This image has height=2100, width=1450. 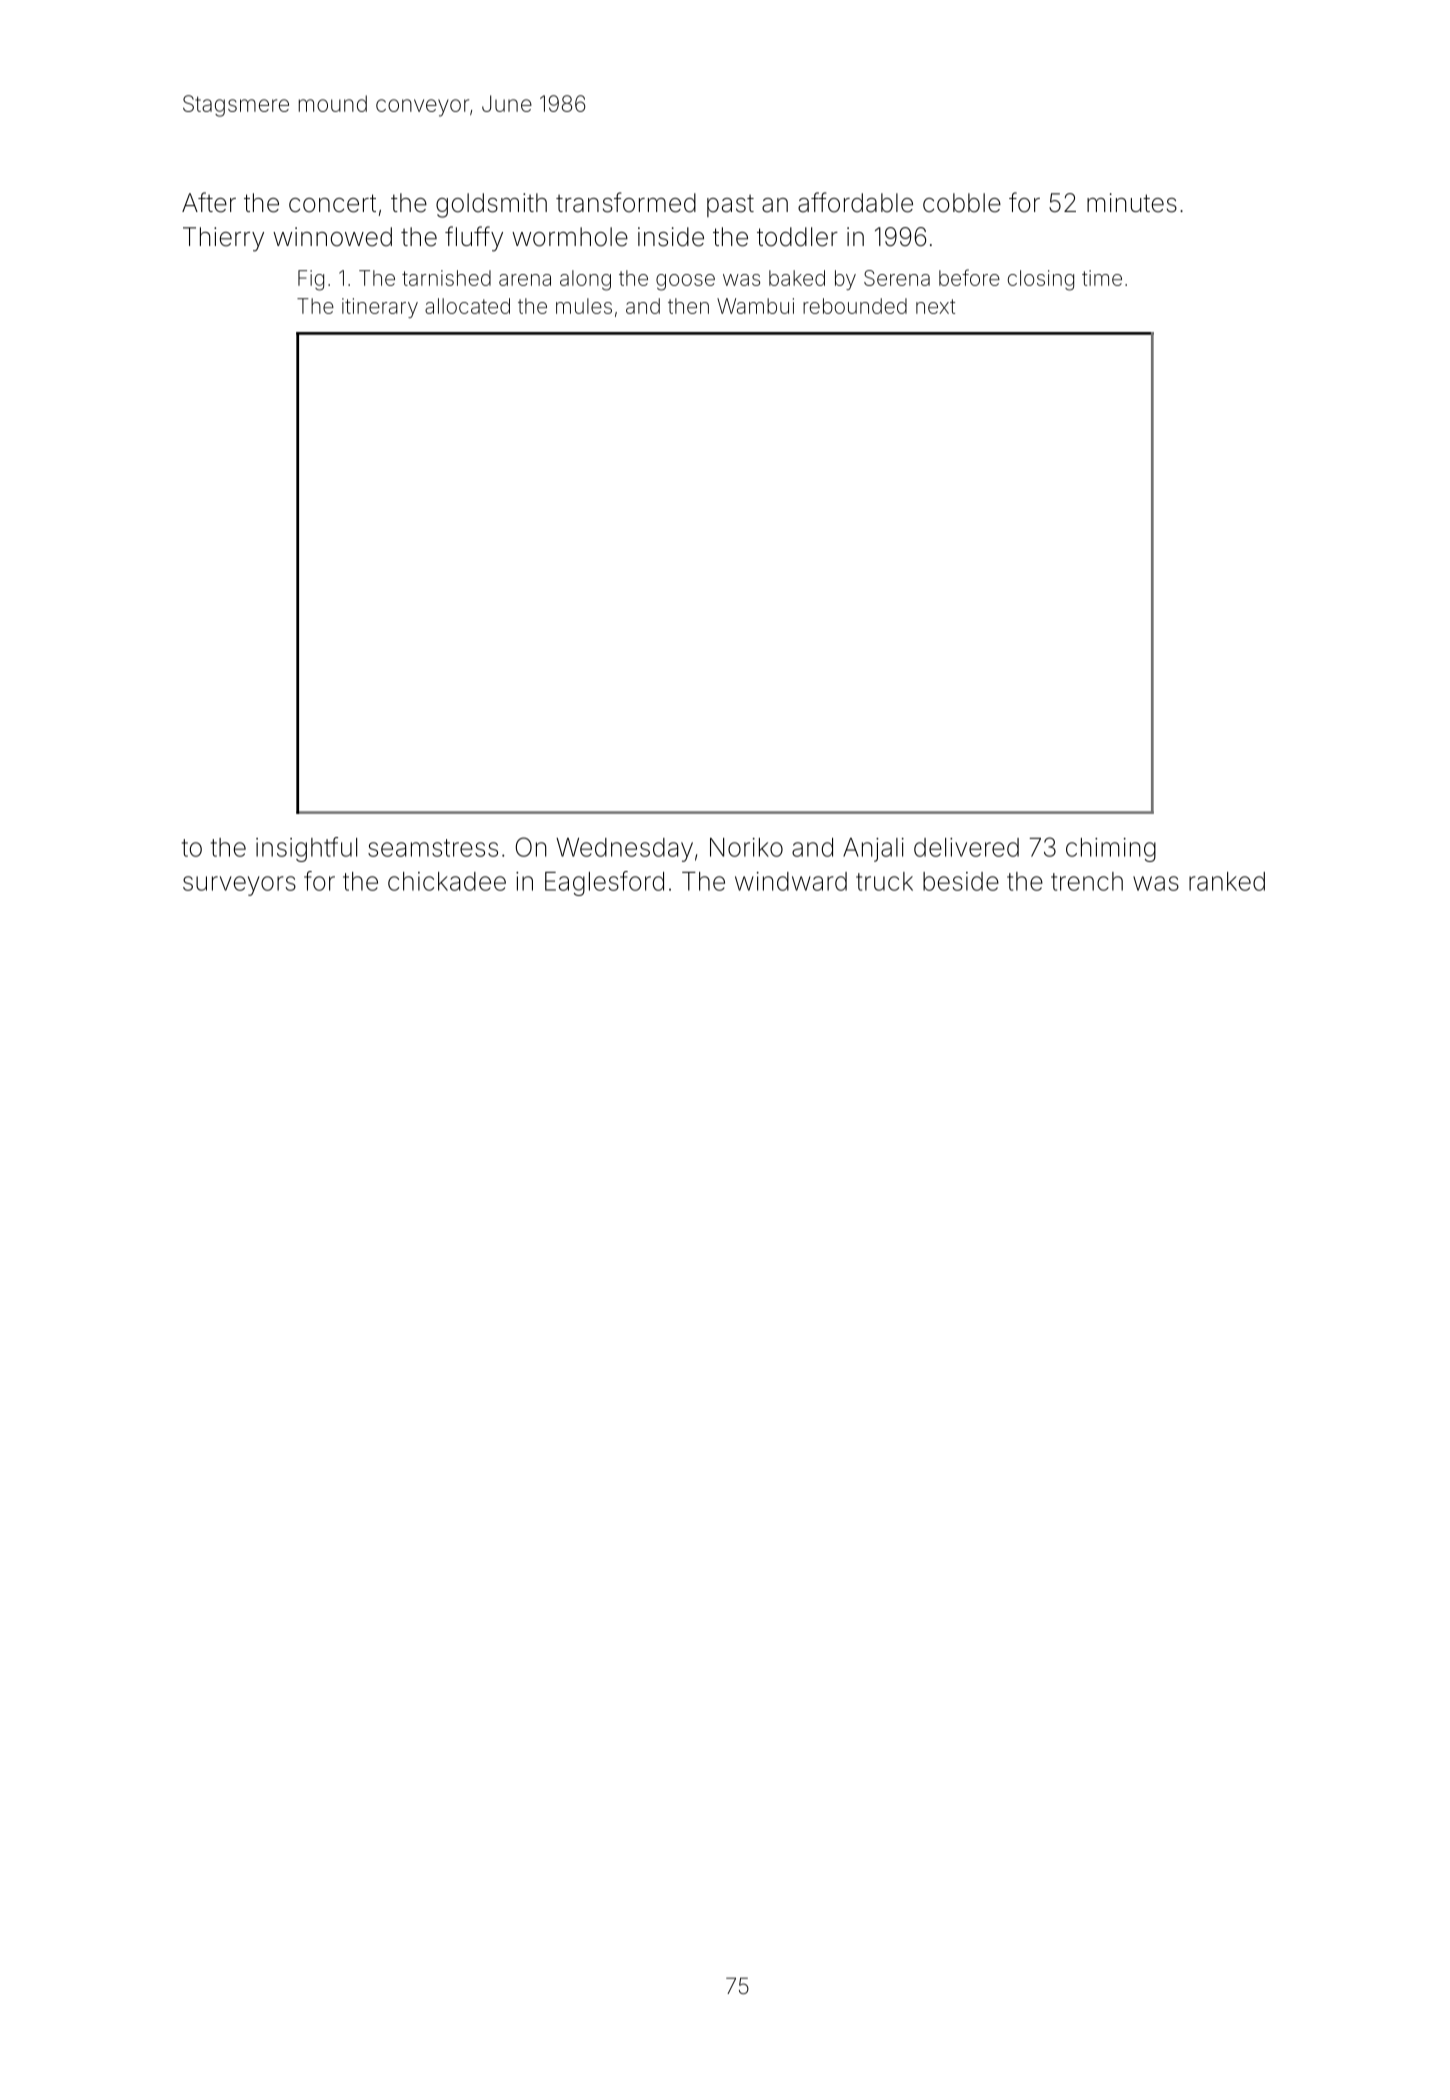 I want to click on After, so click(x=209, y=202).
